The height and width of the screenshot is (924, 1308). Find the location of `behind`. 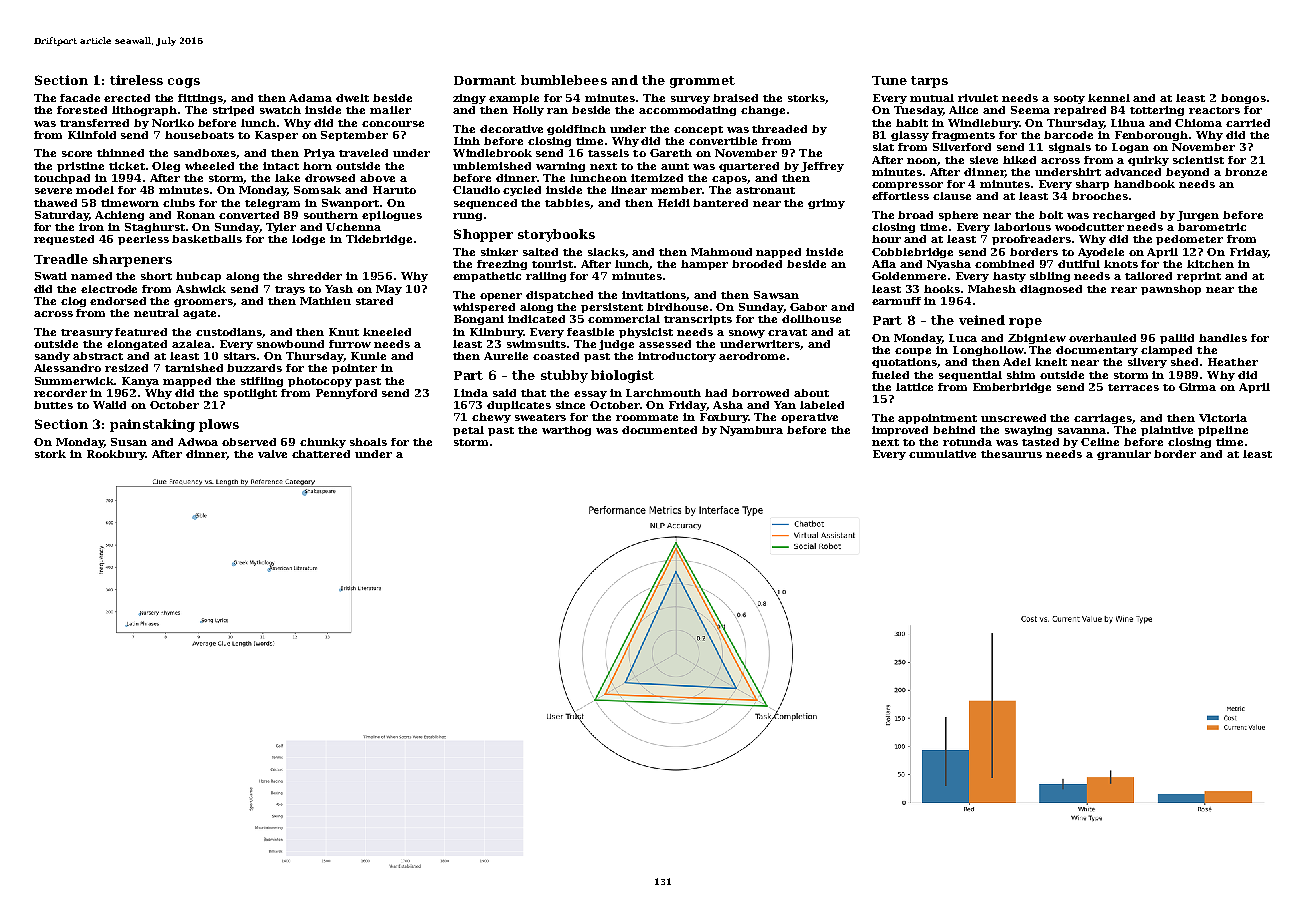

behind is located at coordinates (954, 430).
